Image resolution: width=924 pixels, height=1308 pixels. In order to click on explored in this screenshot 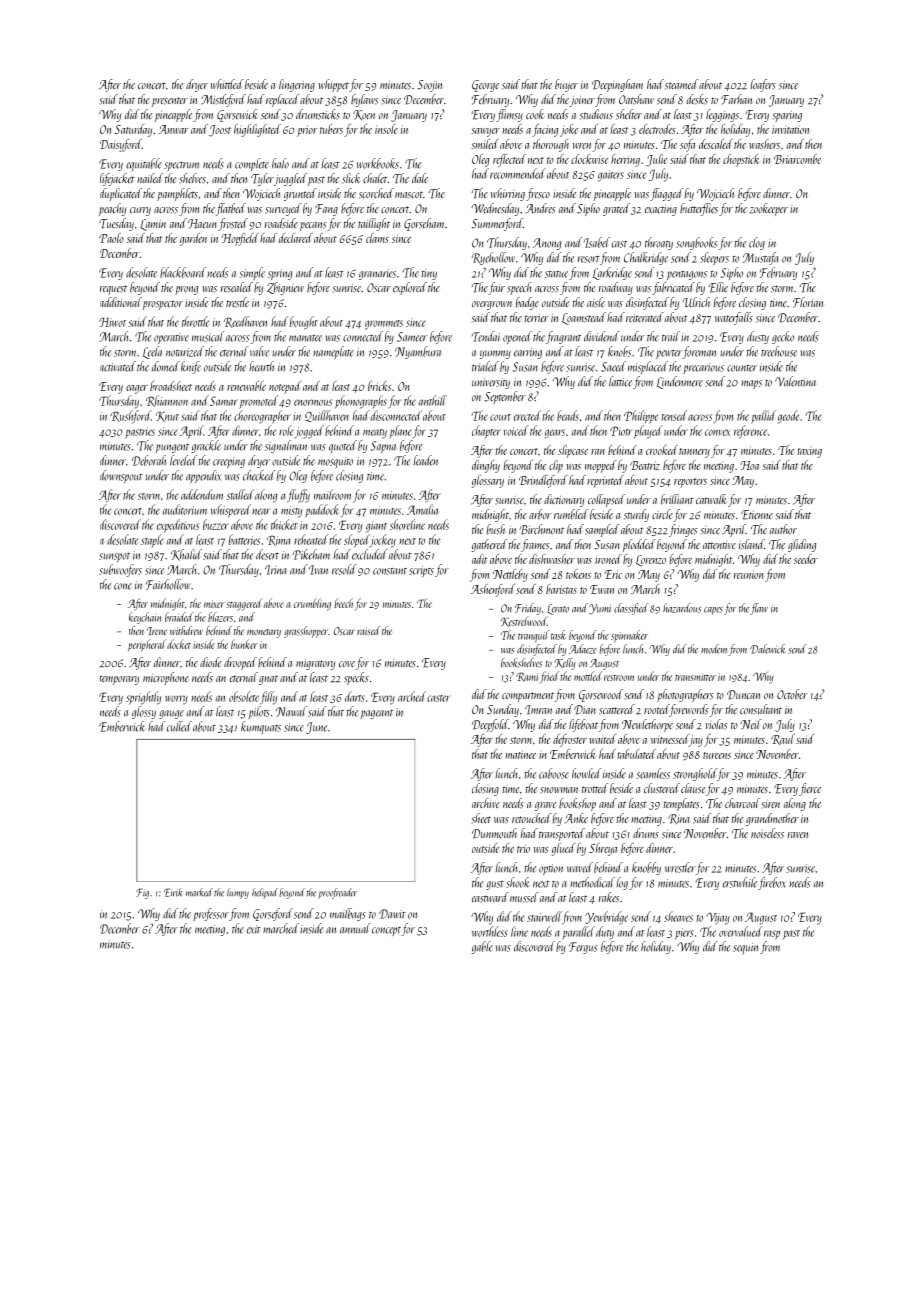, I will do `click(410, 288)`.
